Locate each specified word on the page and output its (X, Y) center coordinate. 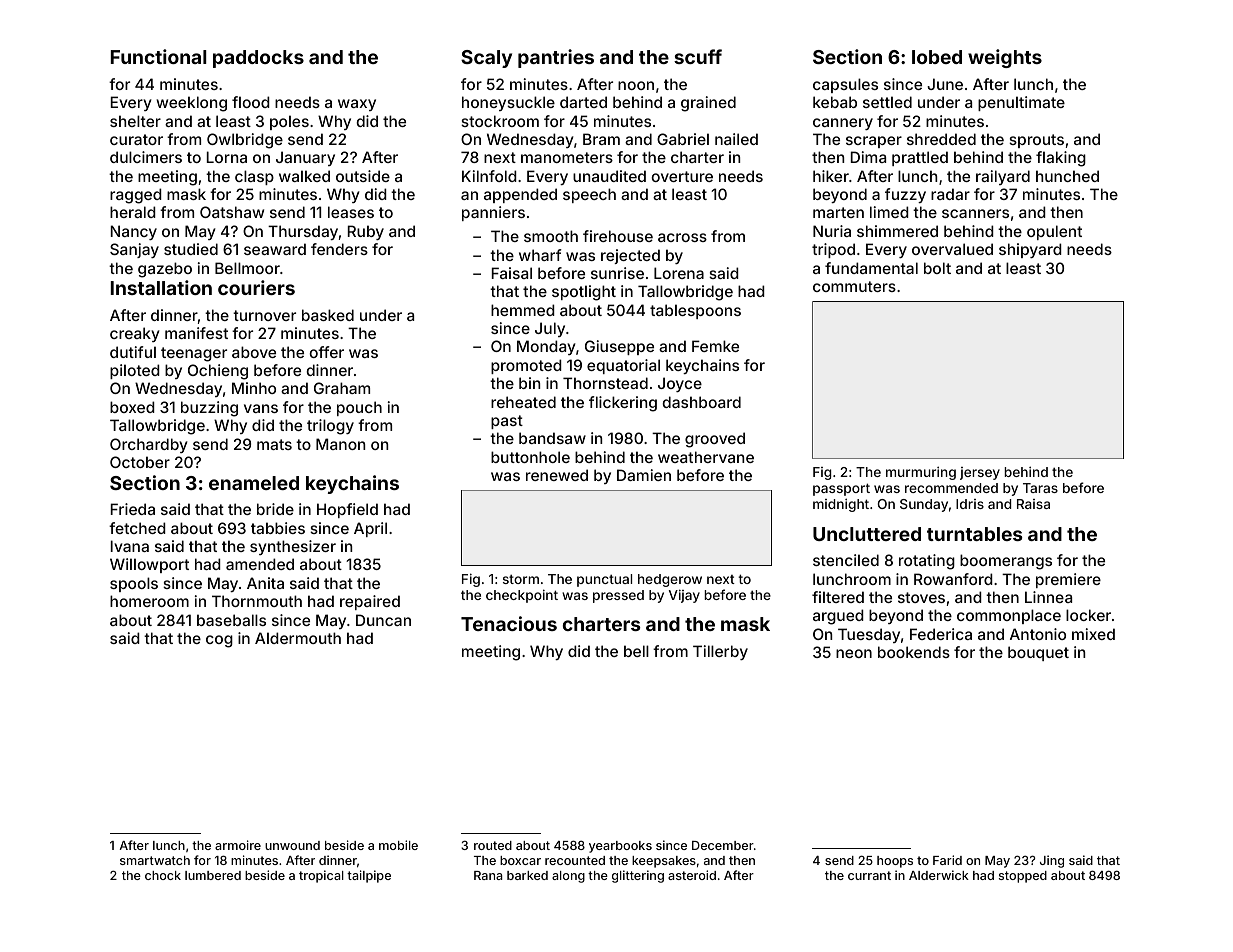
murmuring (921, 473)
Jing (1052, 861)
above (254, 352)
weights (1005, 58)
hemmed (523, 310)
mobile (398, 845)
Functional (159, 56)
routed (493, 845)
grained (708, 104)
